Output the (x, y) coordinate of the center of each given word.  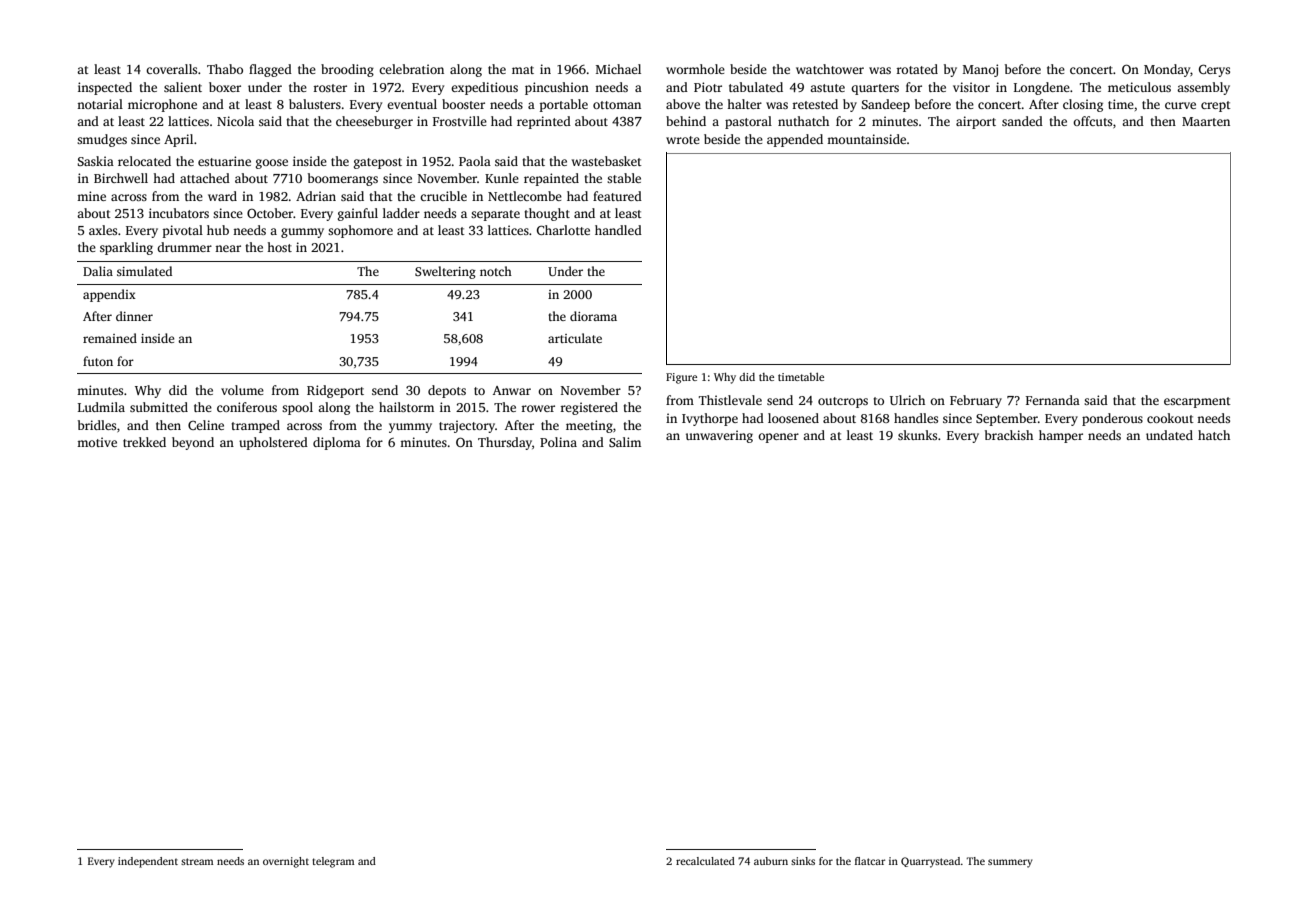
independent (148, 862)
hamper (1061, 436)
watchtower (830, 69)
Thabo (225, 69)
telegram (333, 862)
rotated (917, 69)
